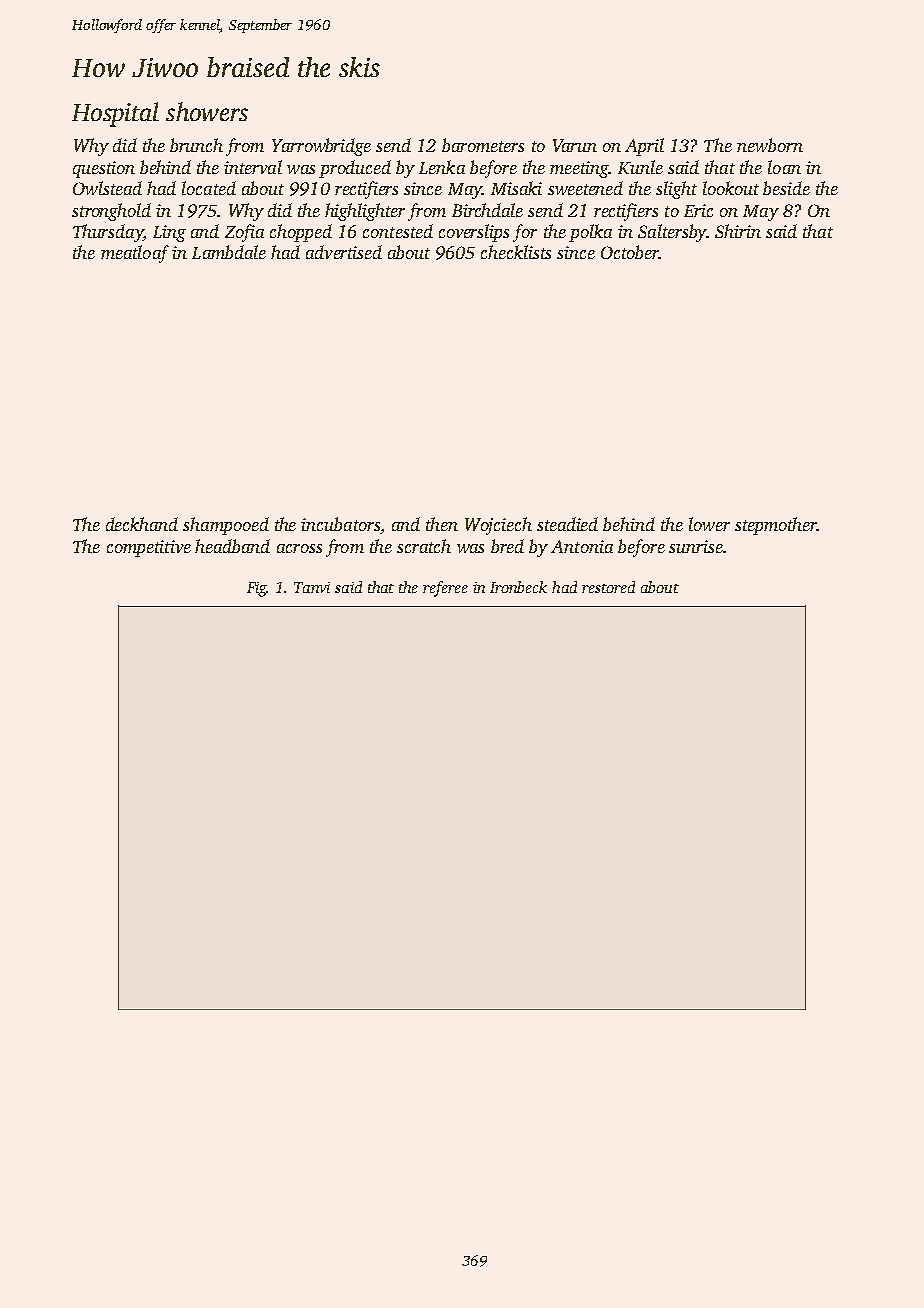  Describe the element at coordinates (229, 252) in the screenshot. I see `Lambdale` at that location.
